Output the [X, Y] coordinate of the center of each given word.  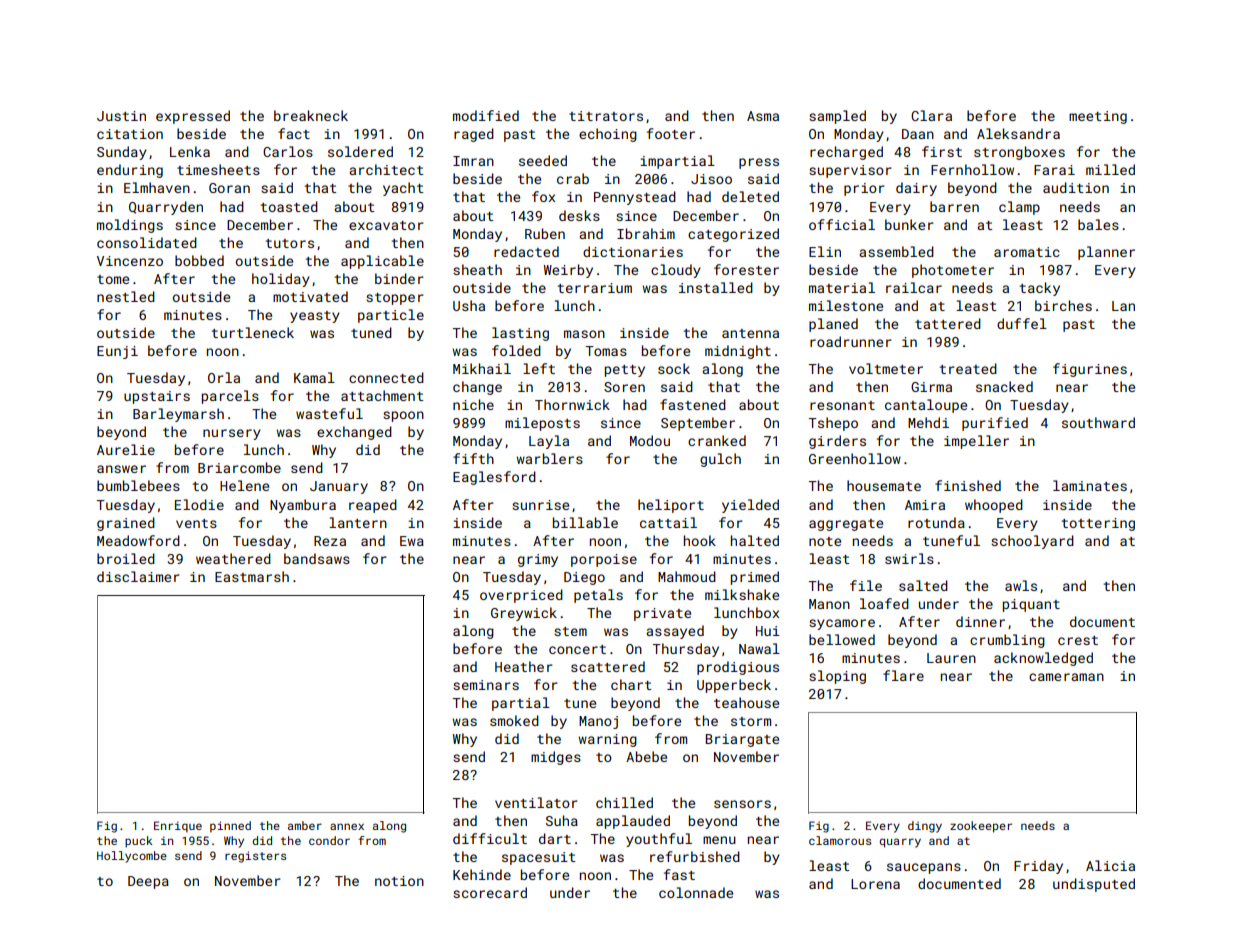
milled [1110, 169]
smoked [514, 720]
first [942, 151]
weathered [233, 558]
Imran [473, 161]
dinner [980, 621]
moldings [130, 226]
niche [473, 404]
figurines [1090, 370]
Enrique [178, 827]
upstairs [157, 397]
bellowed [842, 639]
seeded [543, 160]
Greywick [524, 614]
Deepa [148, 882]
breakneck [311, 115]
